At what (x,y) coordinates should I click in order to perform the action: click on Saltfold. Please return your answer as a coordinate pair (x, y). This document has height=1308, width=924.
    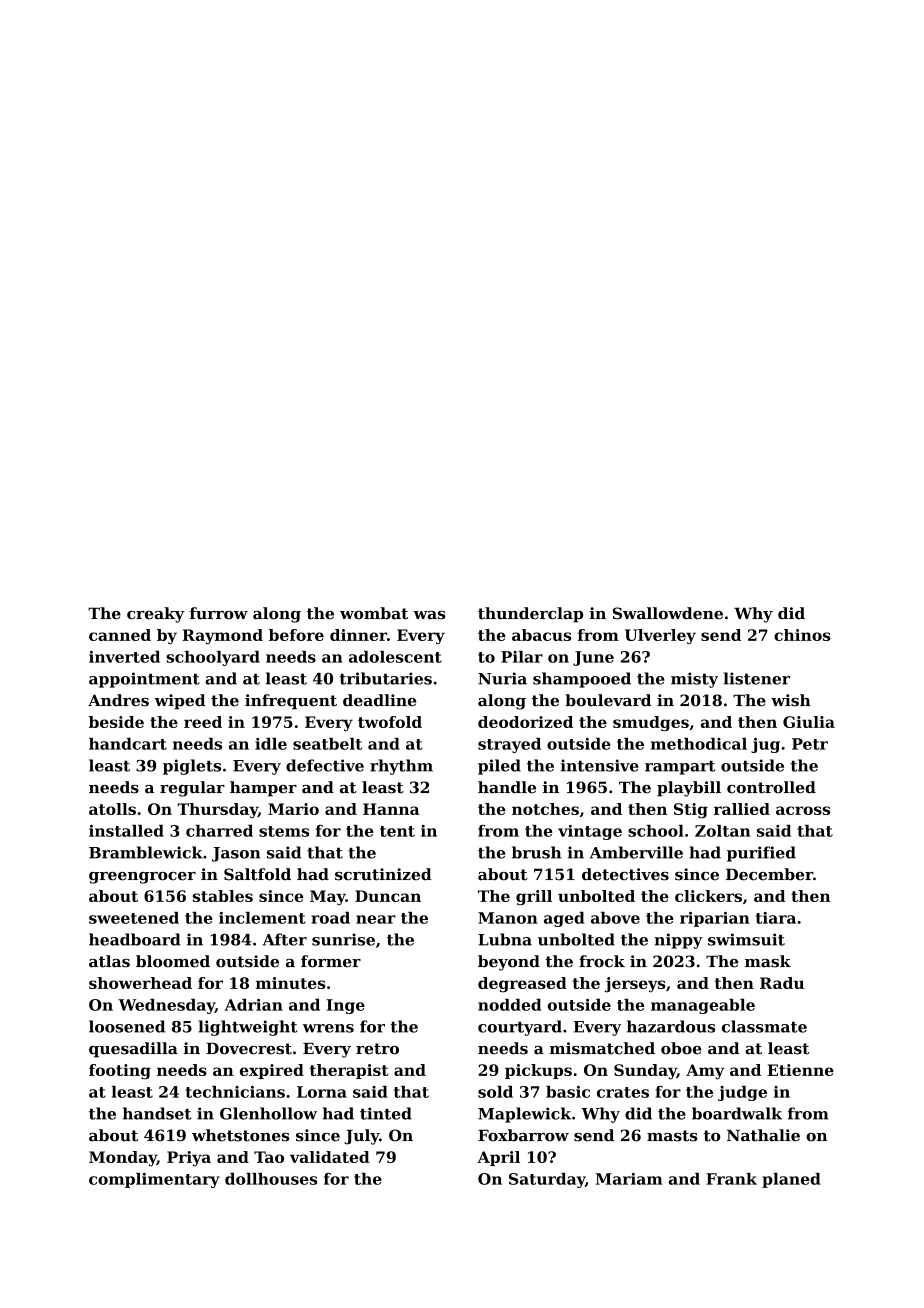
    Looking at the image, I should click on (257, 874).
